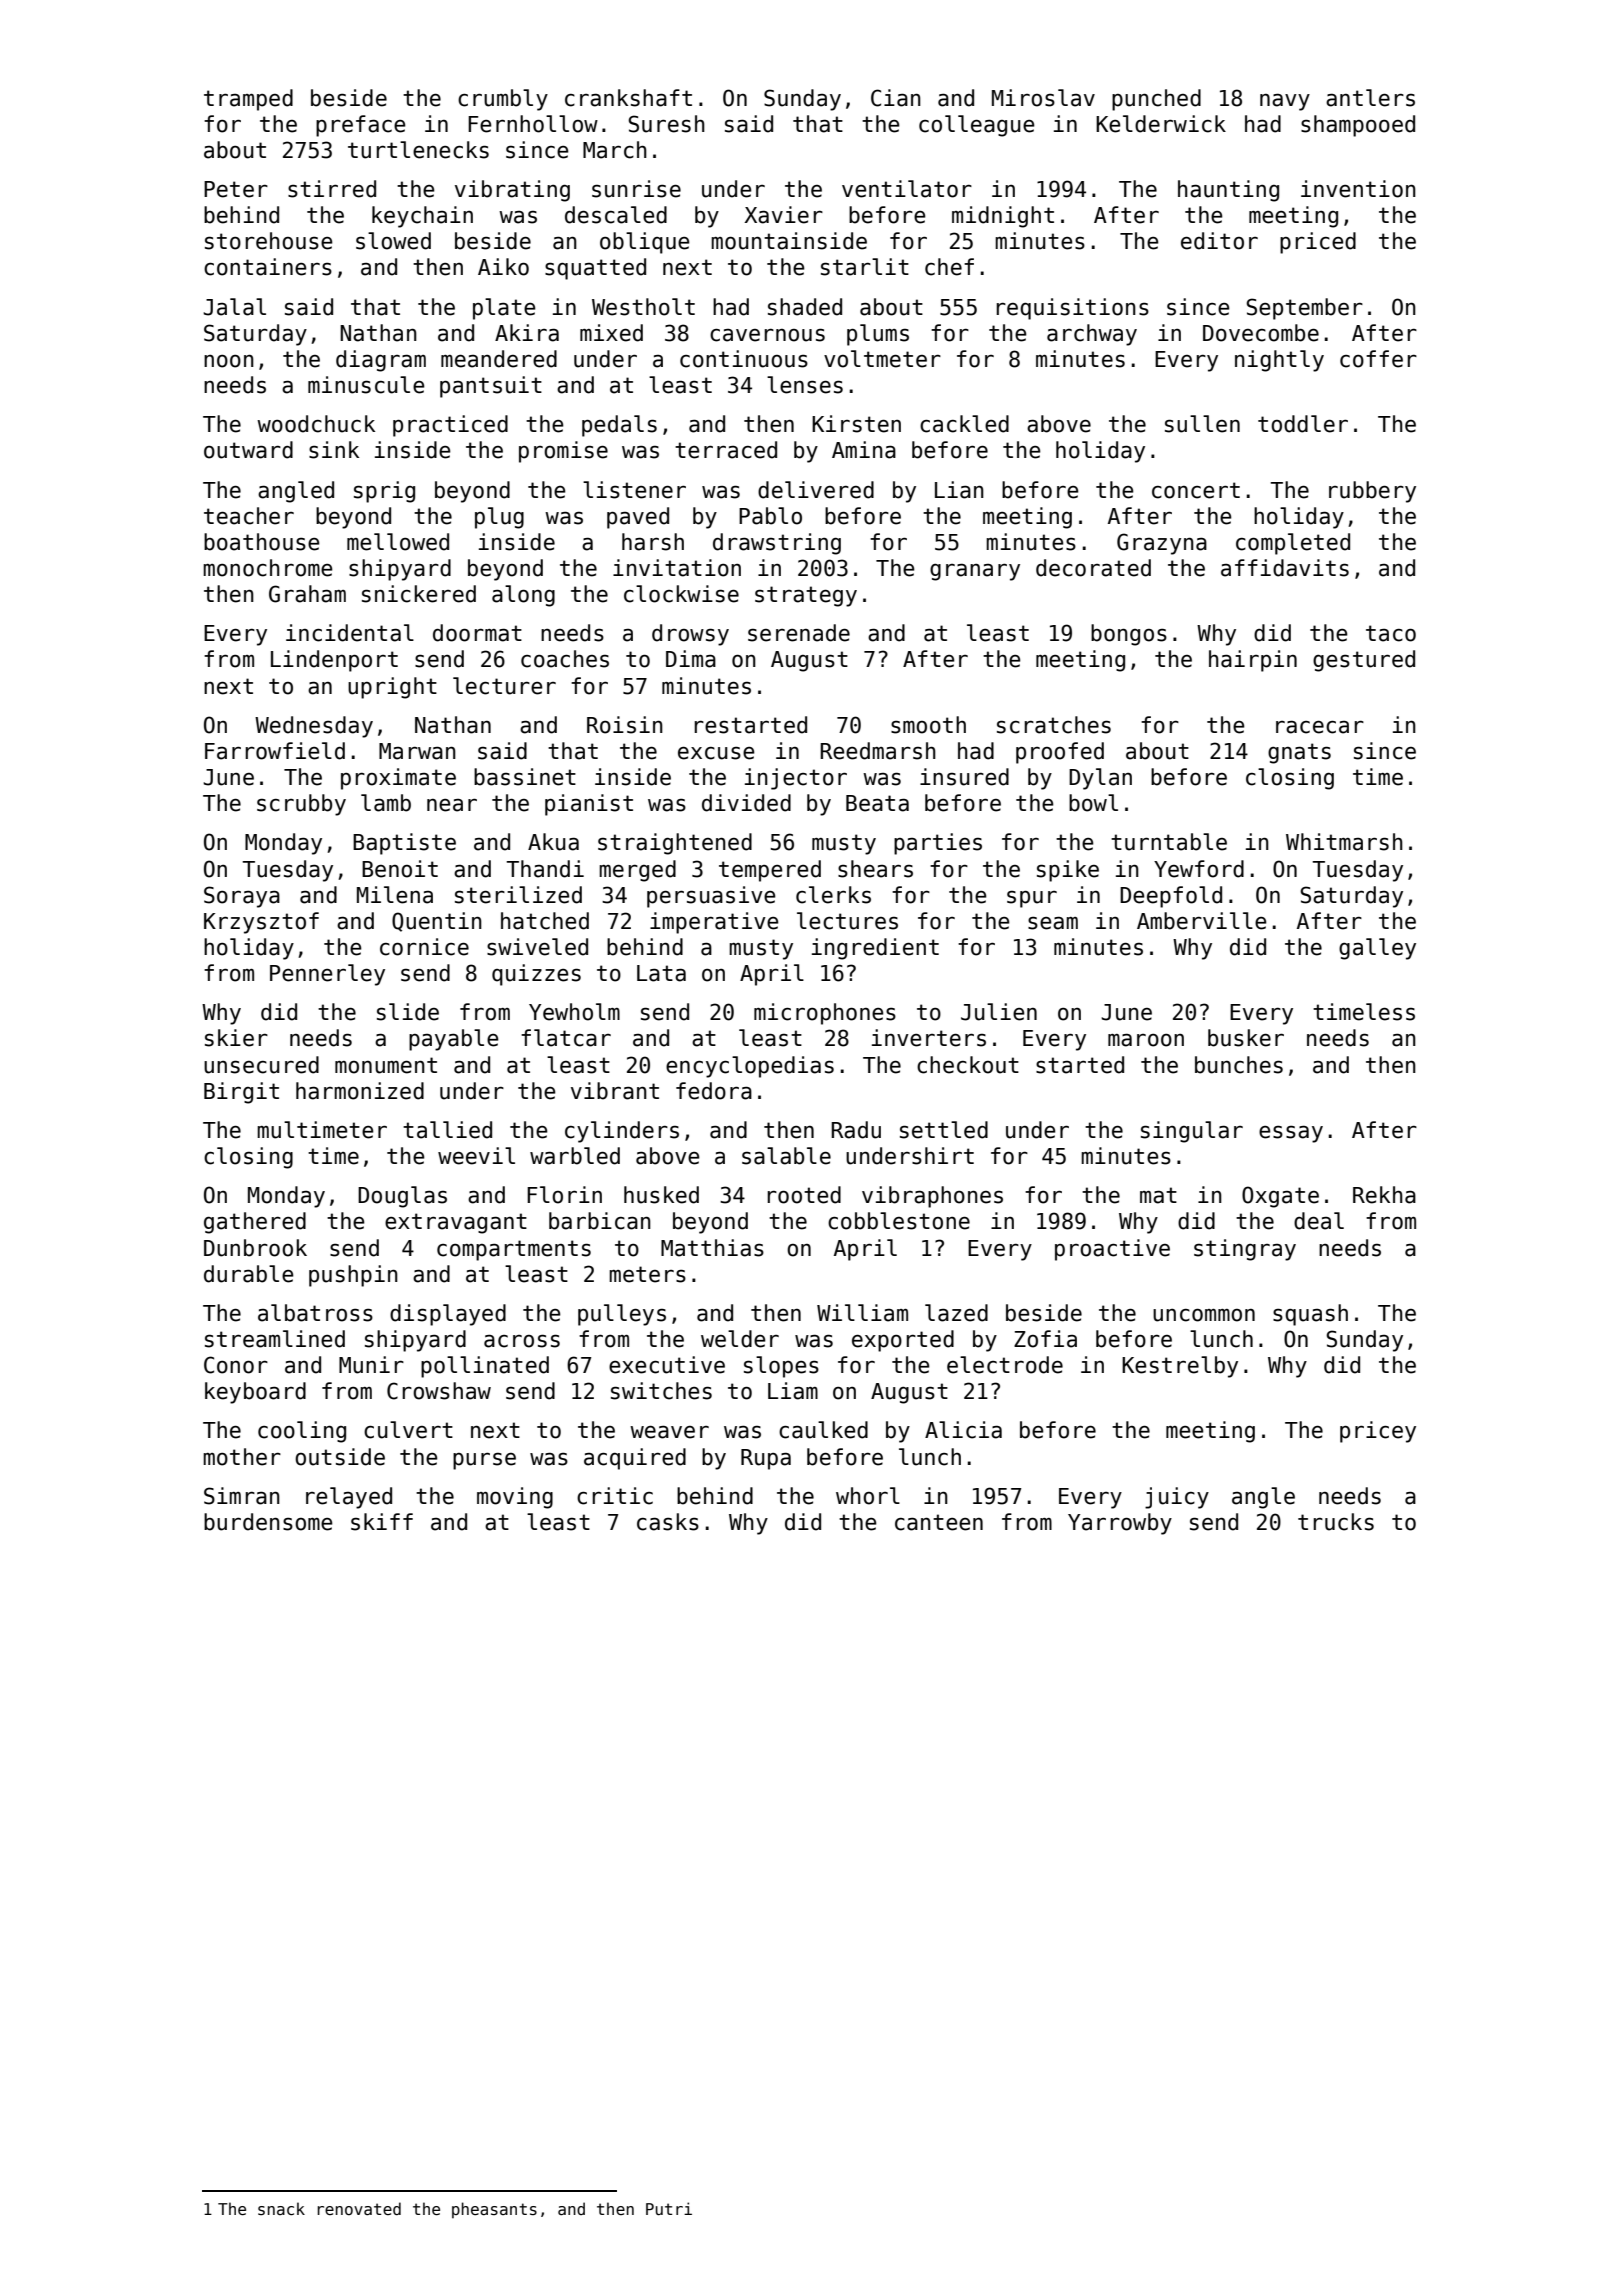 The image size is (1620, 2292). I want to click on Kelderwick, so click(1161, 124).
